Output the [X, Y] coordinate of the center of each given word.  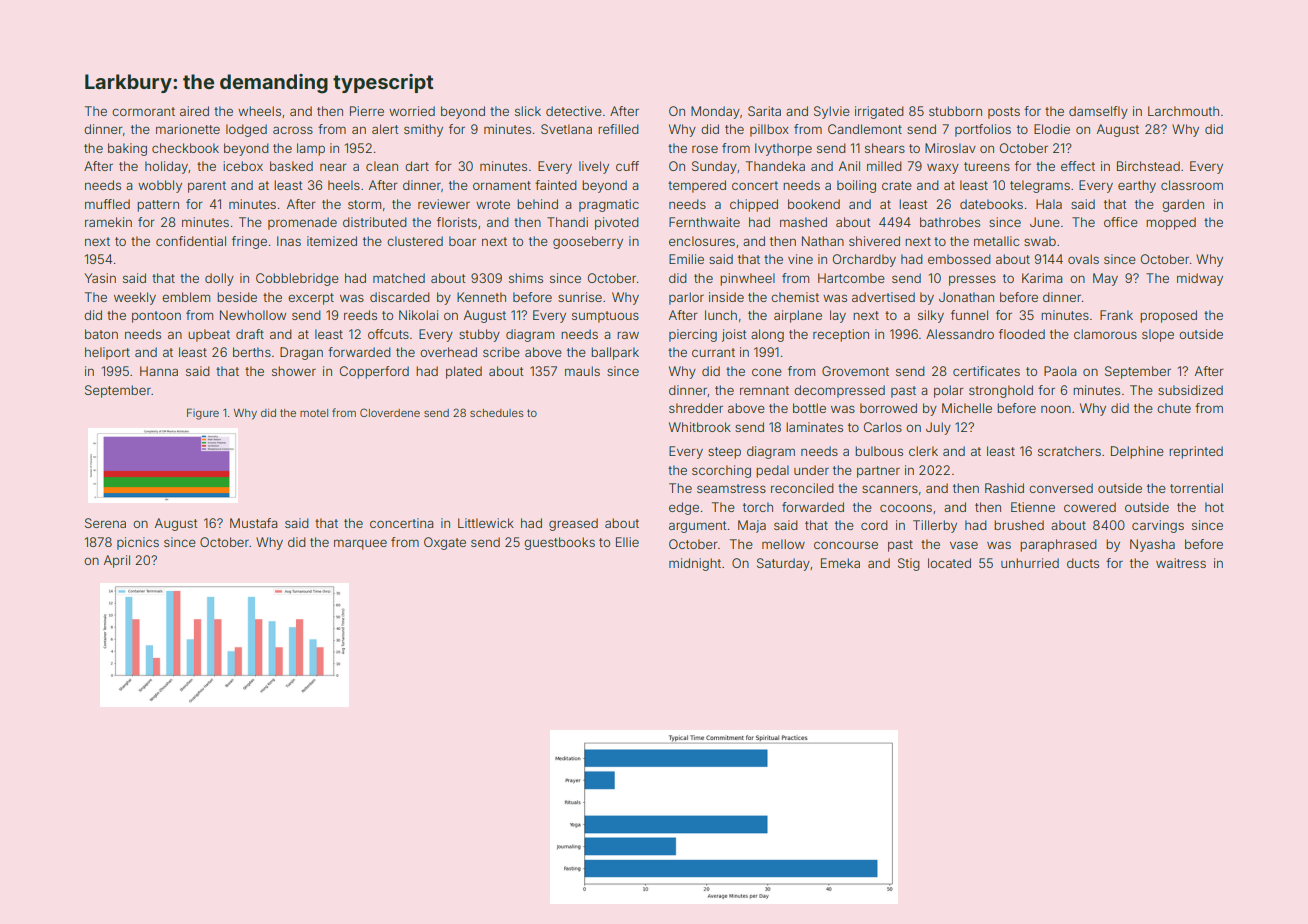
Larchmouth [1183, 111]
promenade [302, 223]
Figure [203, 414]
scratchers [1069, 451]
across [293, 130]
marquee [360, 544]
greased [573, 524]
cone [767, 372]
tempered [697, 186]
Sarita [764, 111]
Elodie [1052, 129]
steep [724, 453]
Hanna [159, 371]
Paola [1060, 371]
